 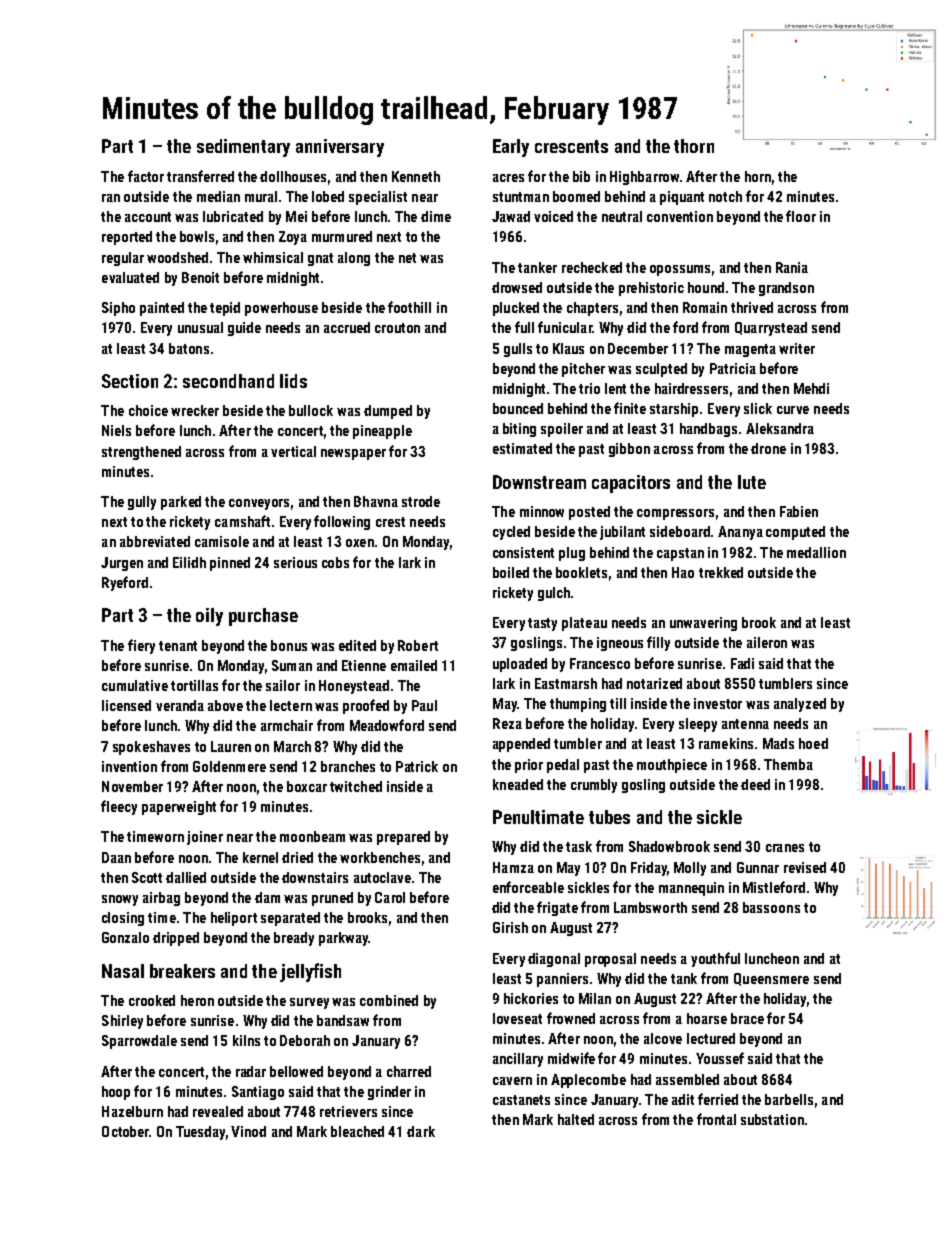 What do you see at coordinates (293, 176) in the page?
I see `dollhouses` at bounding box center [293, 176].
